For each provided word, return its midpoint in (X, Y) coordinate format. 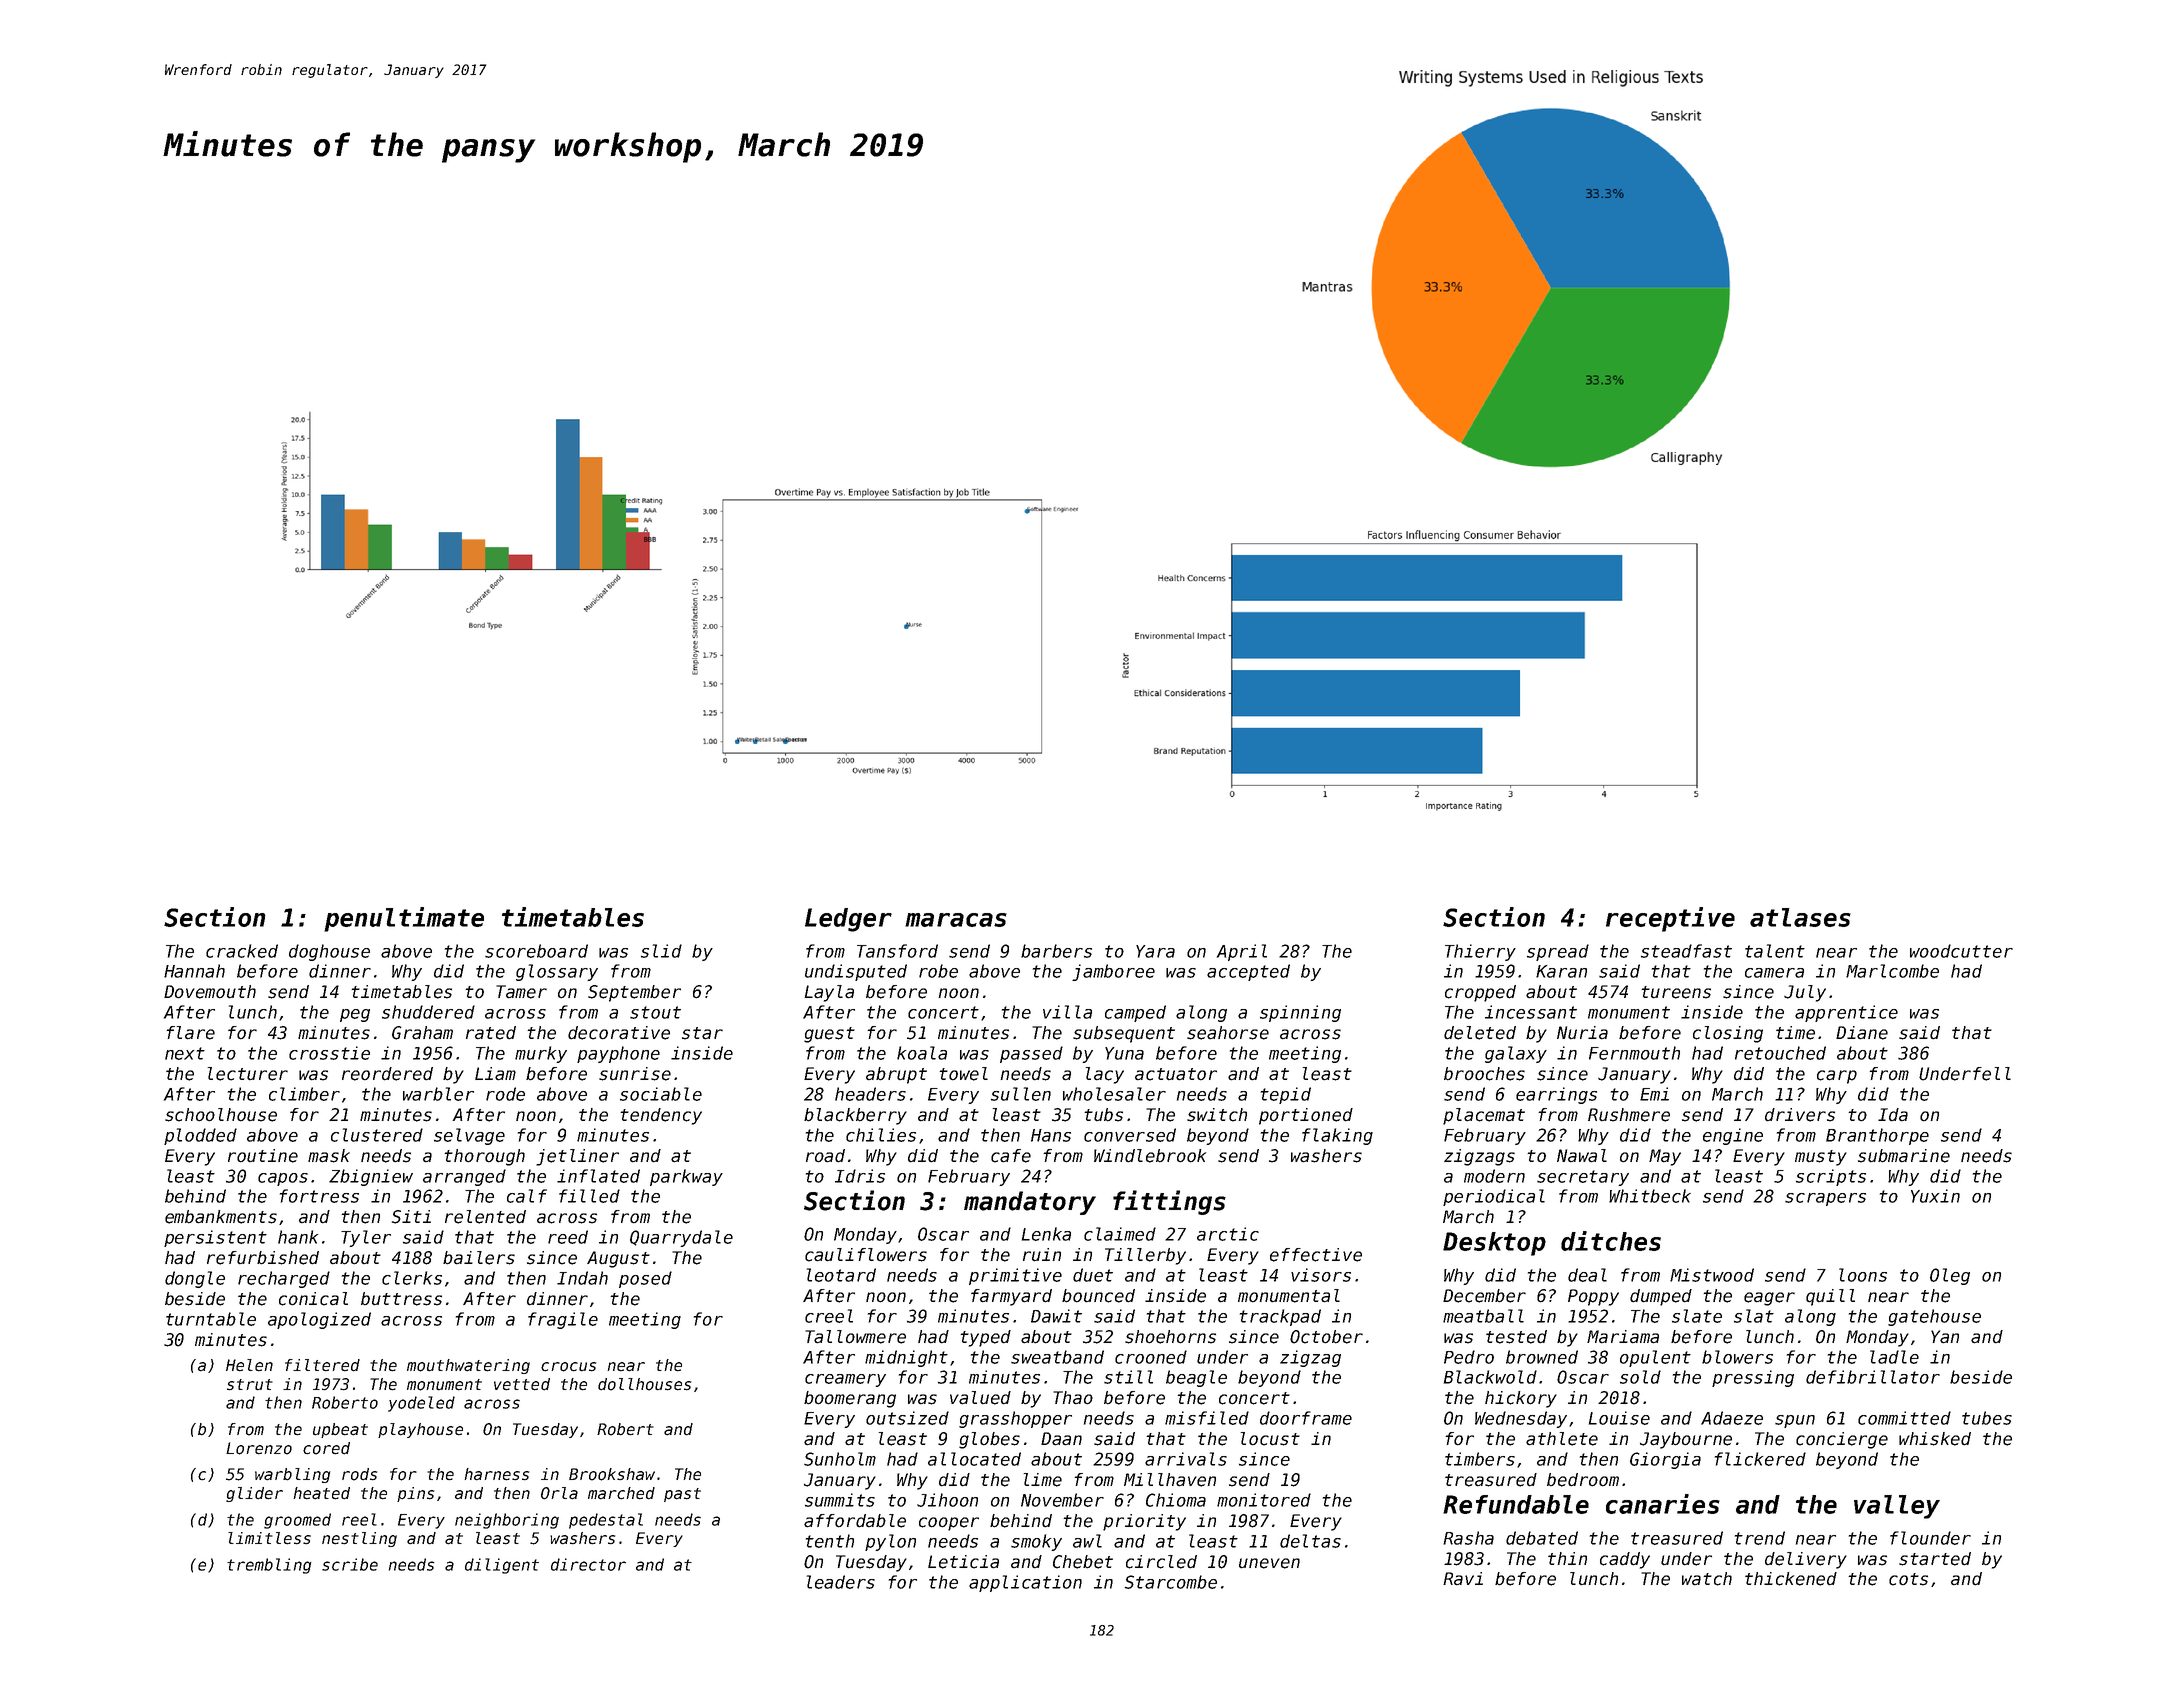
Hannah (194, 971)
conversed (1130, 1135)
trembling (269, 1566)
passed (1031, 1054)
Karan (1561, 971)
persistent (215, 1238)
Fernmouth (1634, 1053)
